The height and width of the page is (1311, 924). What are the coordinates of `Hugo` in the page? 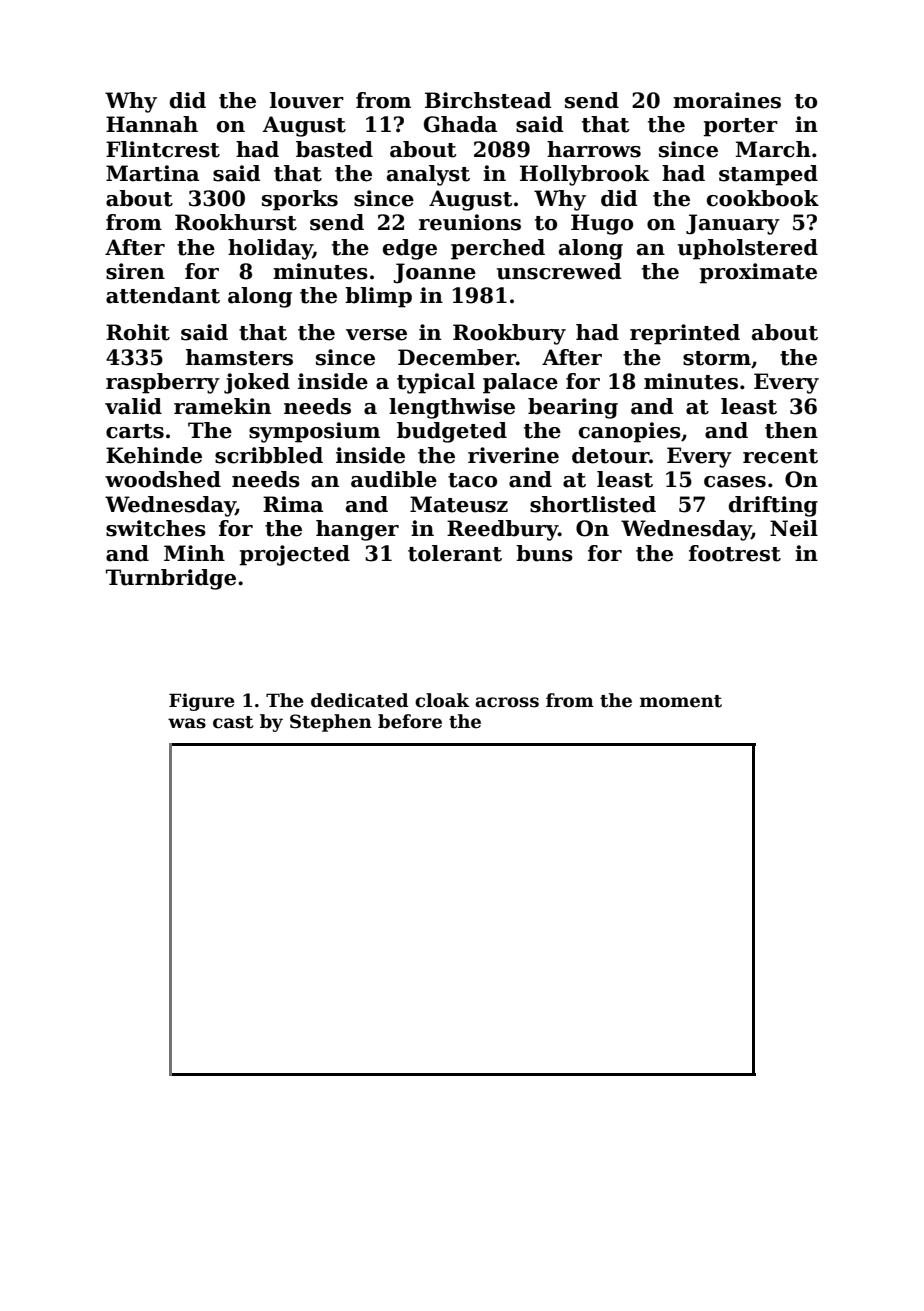 It's located at (602, 224).
